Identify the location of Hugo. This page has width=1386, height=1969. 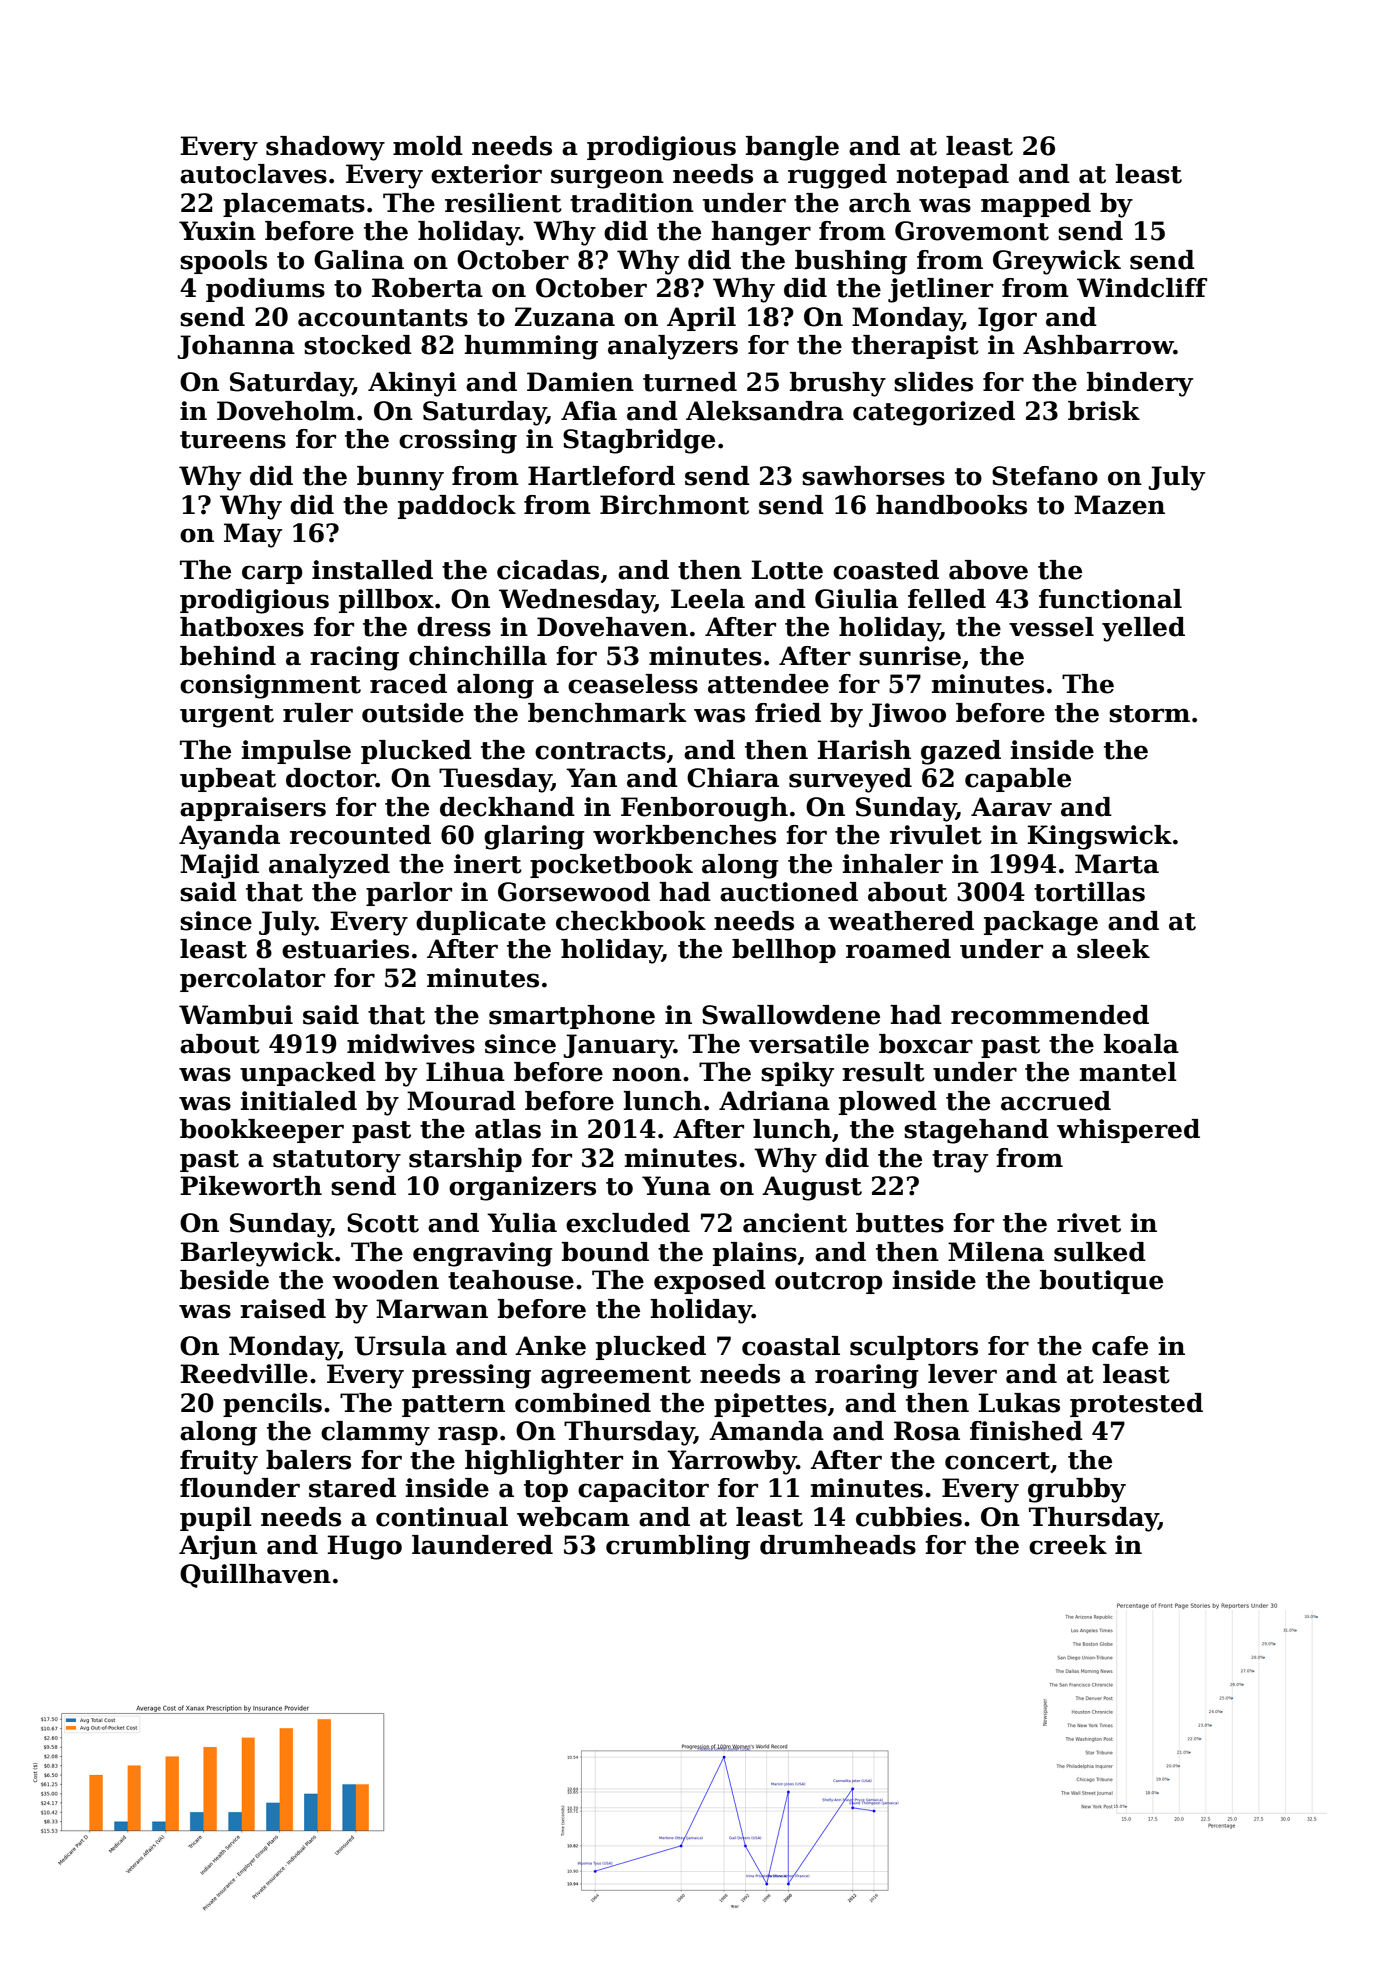
(364, 1547).
